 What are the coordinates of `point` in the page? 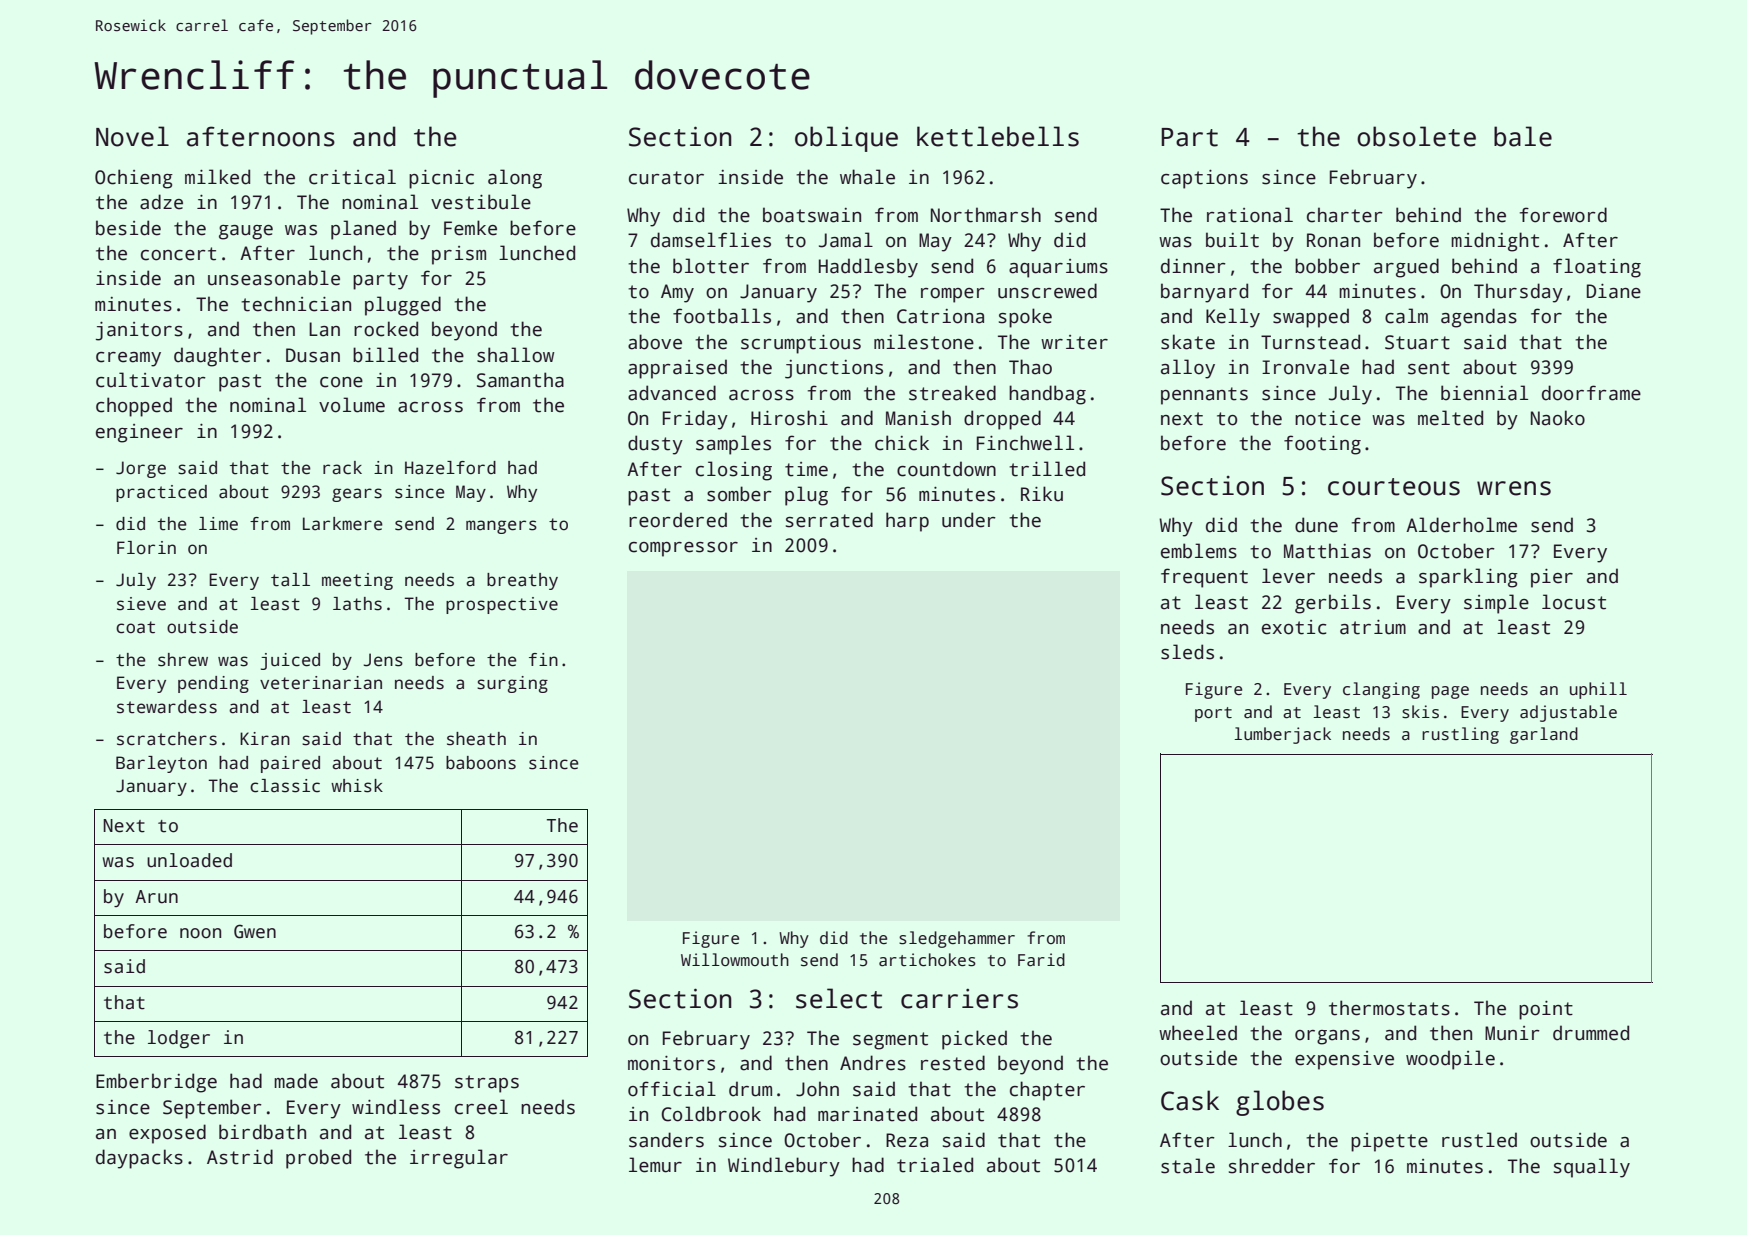 It's located at (1546, 1010).
